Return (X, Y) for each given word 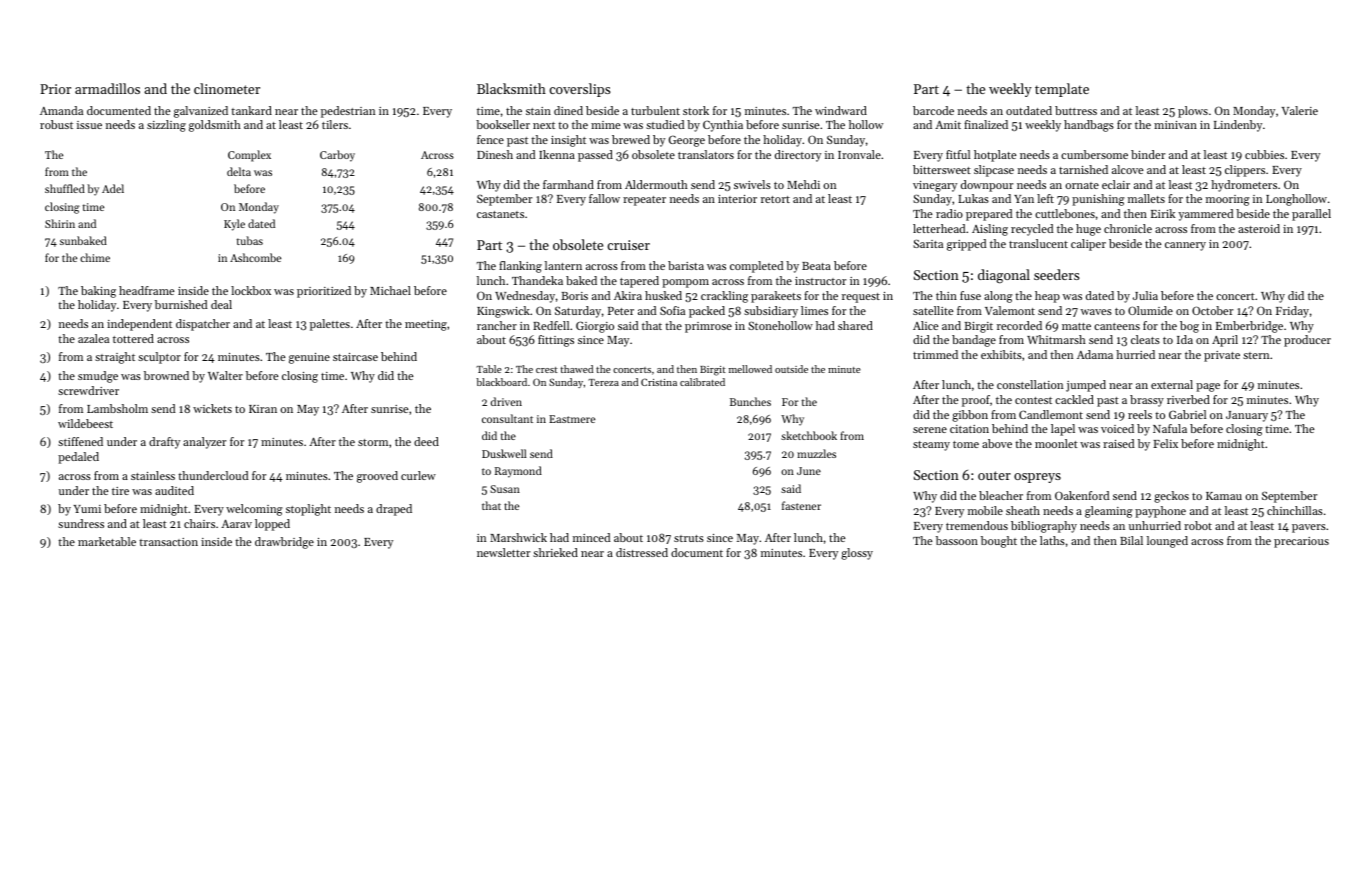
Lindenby (1238, 126)
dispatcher (203, 325)
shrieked (555, 552)
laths (1052, 540)
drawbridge (284, 543)
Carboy (337, 156)
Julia (1145, 295)
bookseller (503, 124)
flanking (520, 267)
